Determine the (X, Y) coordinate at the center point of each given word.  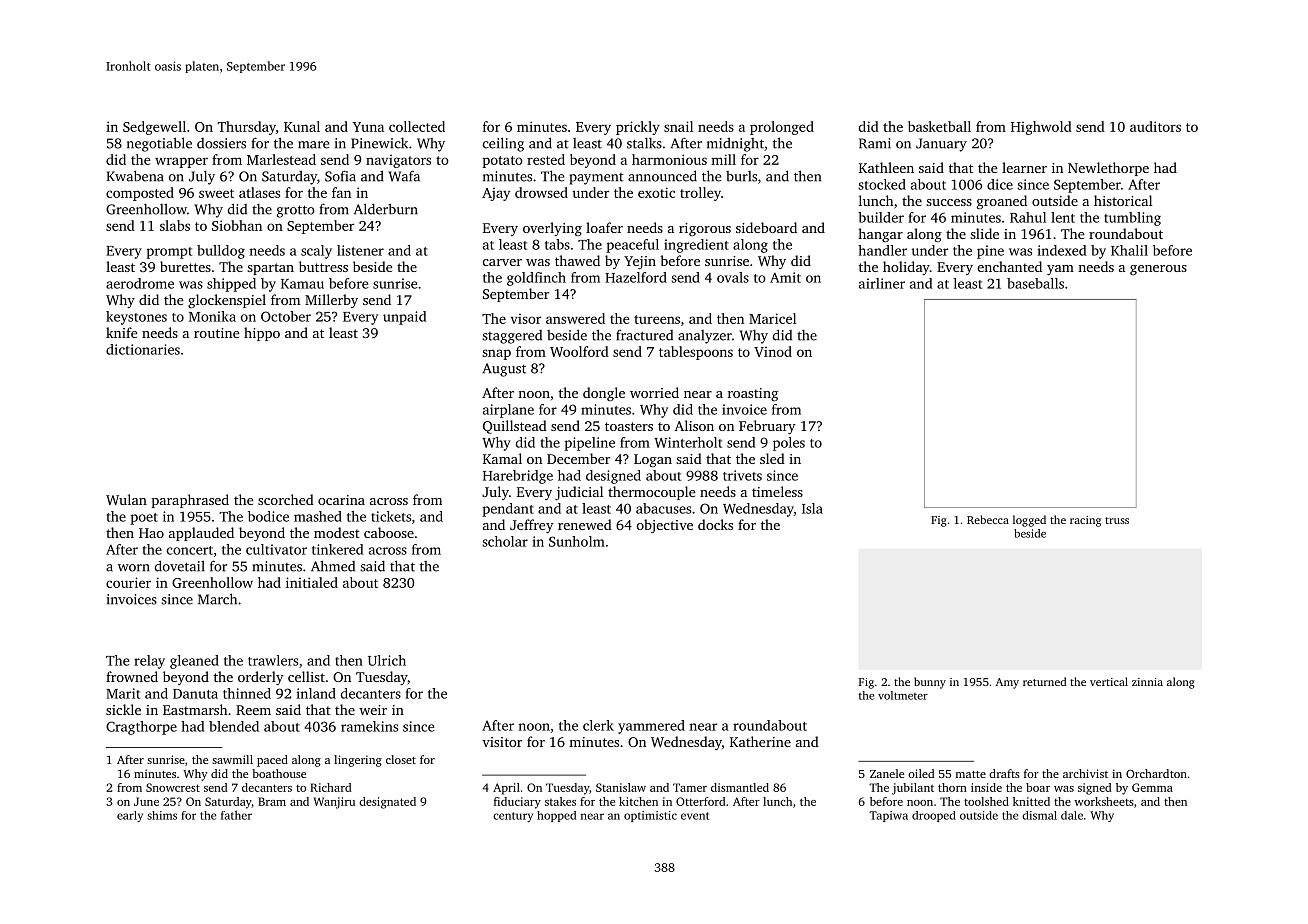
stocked (882, 184)
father (236, 815)
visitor (502, 742)
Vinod (773, 351)
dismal (1039, 815)
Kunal (302, 126)
